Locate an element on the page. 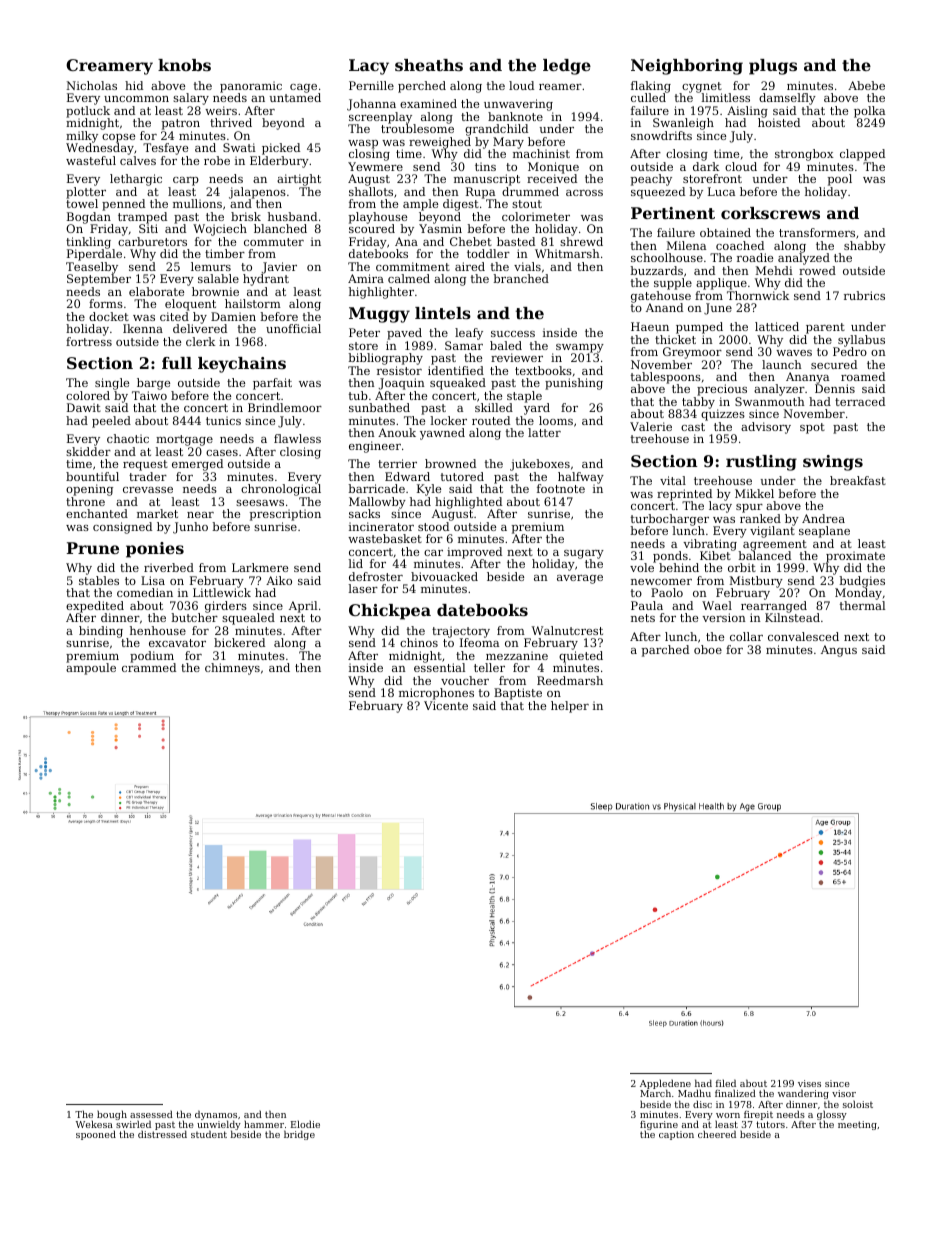 This page has height=1233, width=952. bridge is located at coordinates (299, 1135).
